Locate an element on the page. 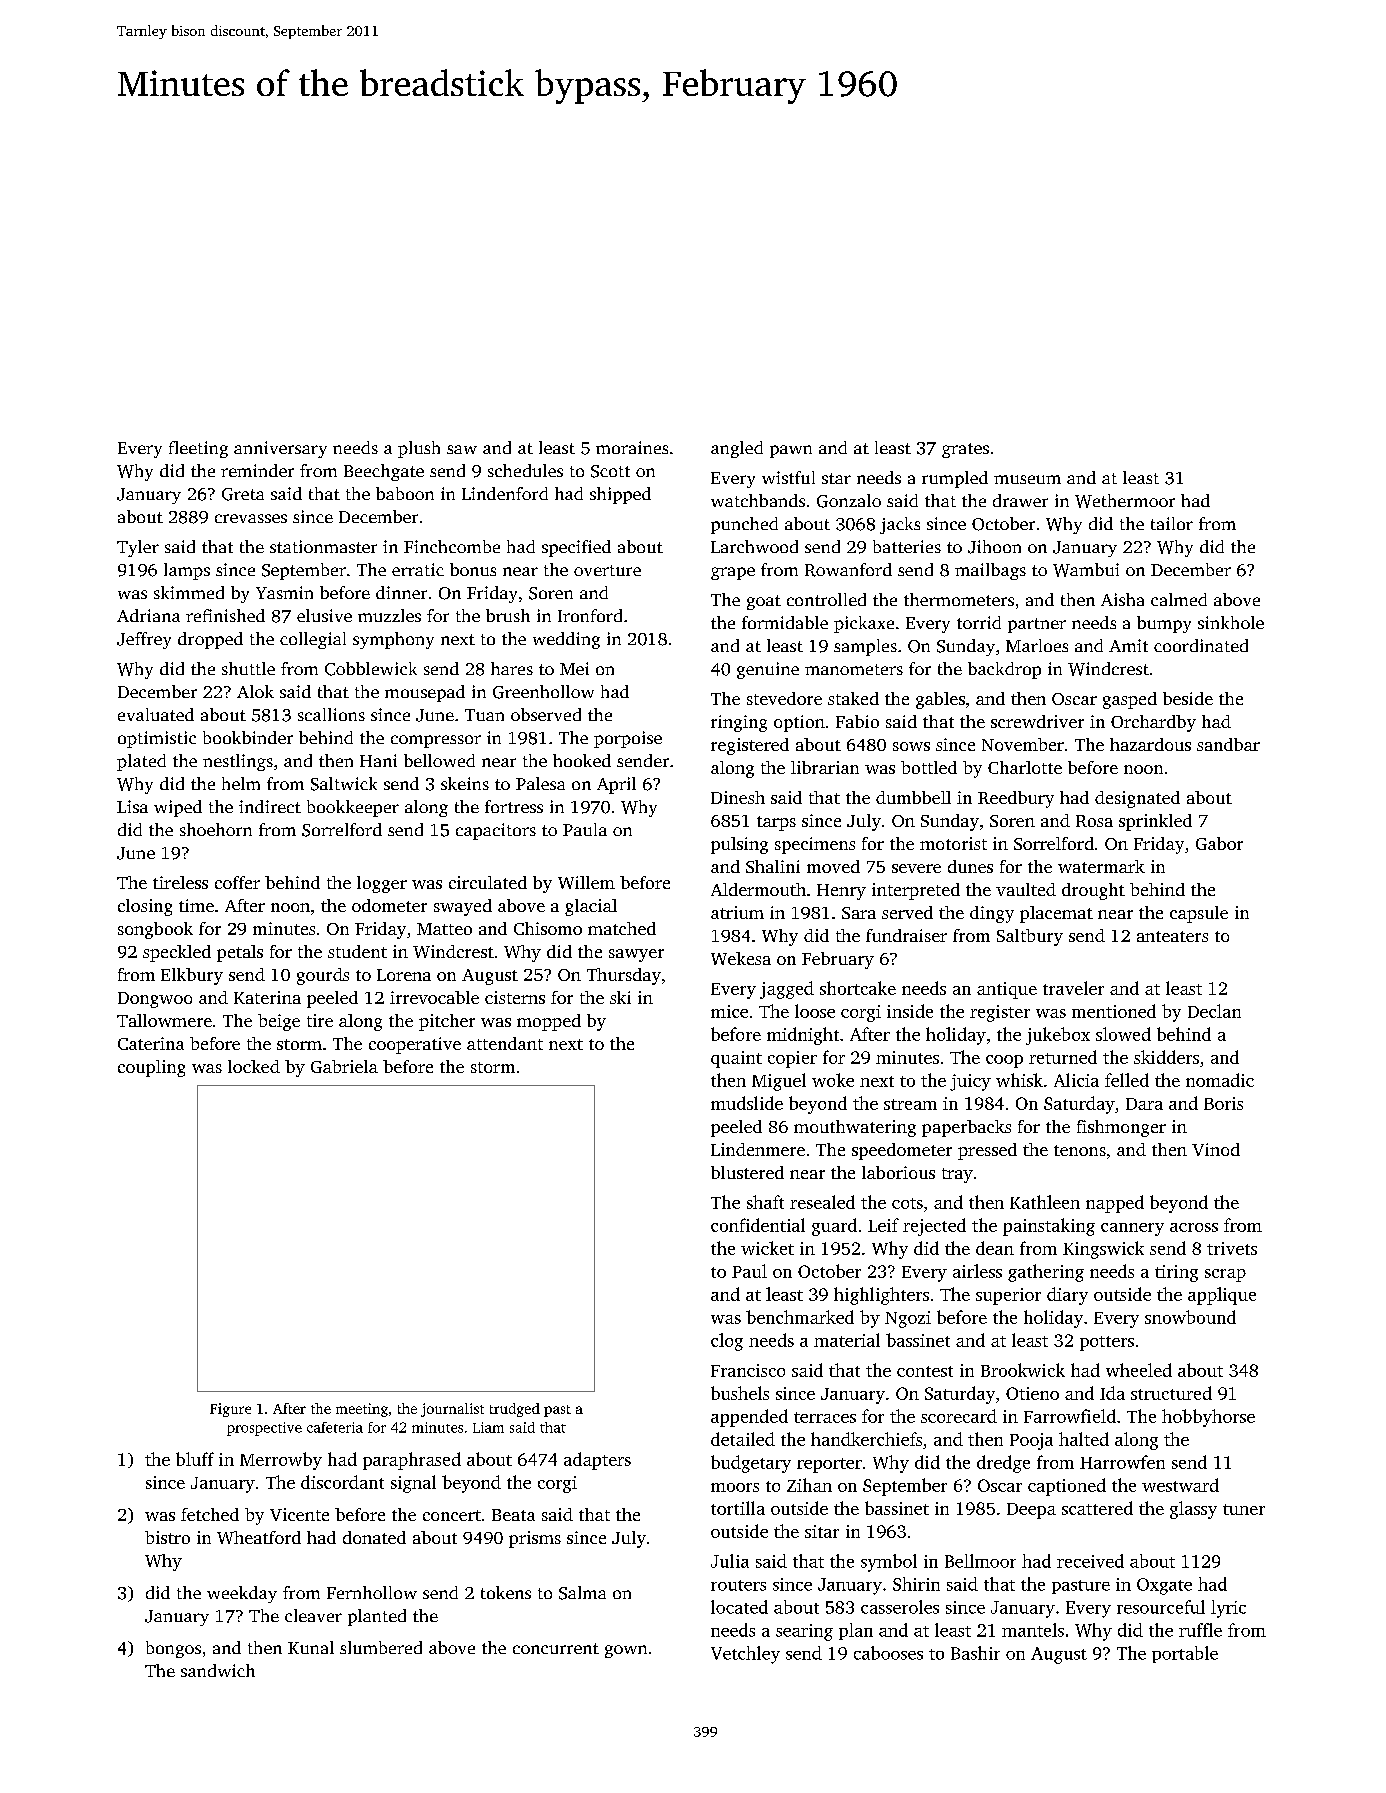 The width and height of the image is (1386, 1793). slumbered is located at coordinates (381, 1647).
